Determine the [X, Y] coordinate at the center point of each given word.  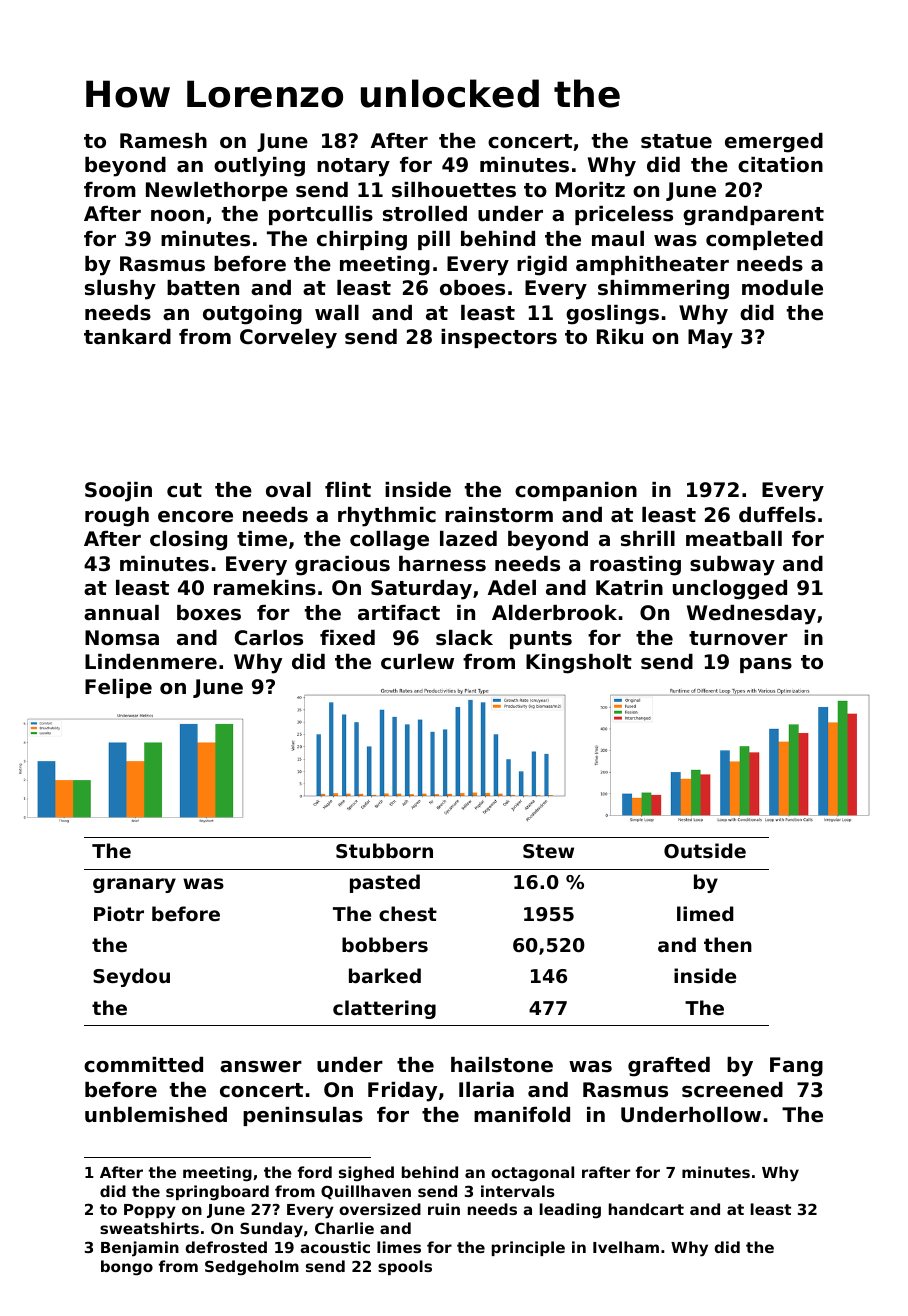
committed [143, 1065]
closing [188, 541]
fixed [347, 638]
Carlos [269, 638]
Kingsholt [579, 664]
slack [464, 638]
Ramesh [163, 141]
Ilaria [486, 1090]
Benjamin [140, 1249]
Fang [796, 1067]
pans [766, 665]
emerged [774, 143]
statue [676, 141]
